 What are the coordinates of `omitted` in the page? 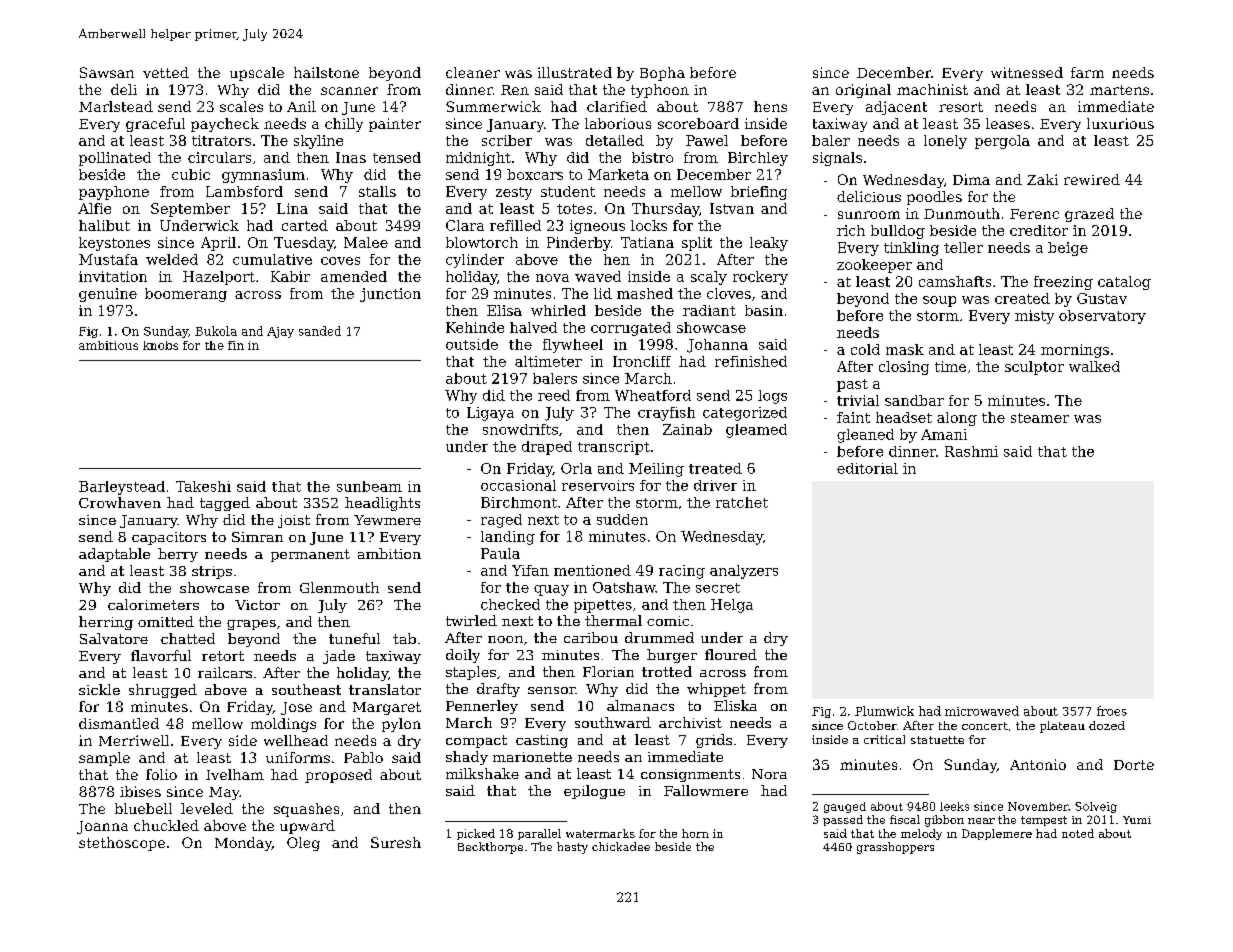 It's located at (166, 621).
